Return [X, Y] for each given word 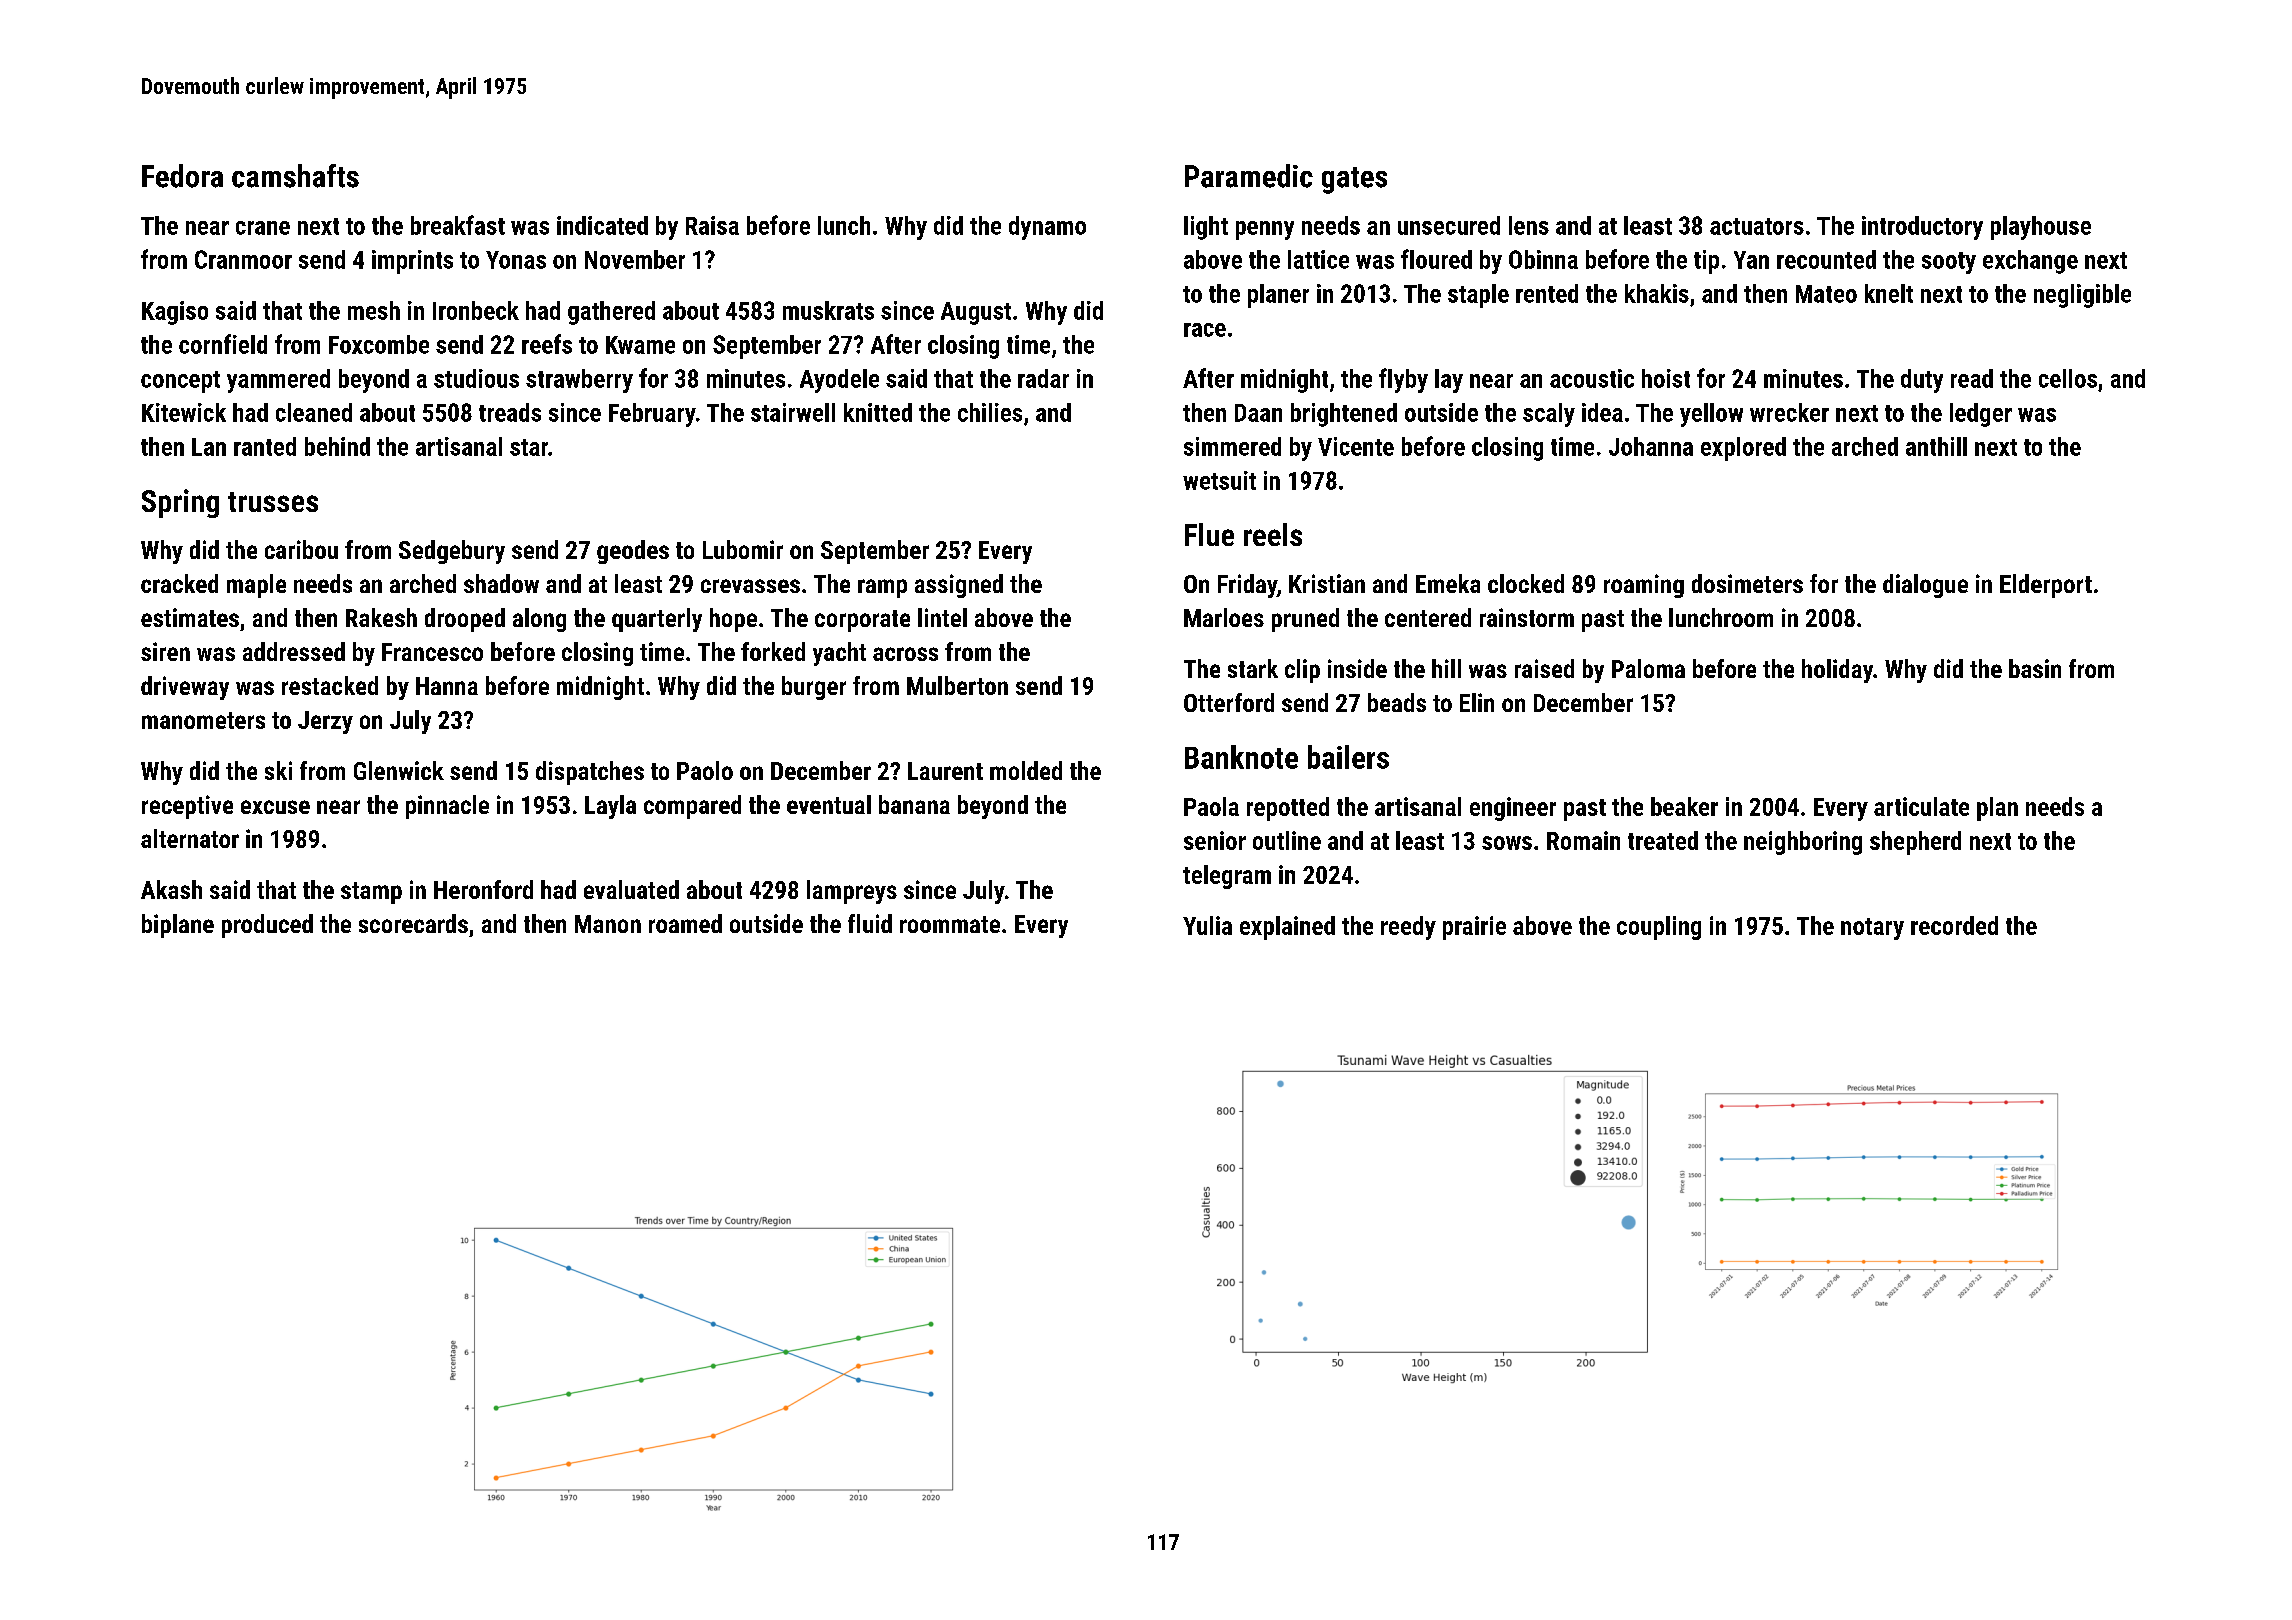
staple [1478, 296]
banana [914, 804]
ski [278, 770]
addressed [294, 651]
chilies [990, 412]
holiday [1837, 671]
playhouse [2041, 228]
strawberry [579, 381]
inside [1357, 668]
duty [1922, 381]
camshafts [295, 176]
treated [1663, 840]
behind [337, 446]
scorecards [413, 923]
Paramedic [1249, 176]
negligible [2082, 296]
